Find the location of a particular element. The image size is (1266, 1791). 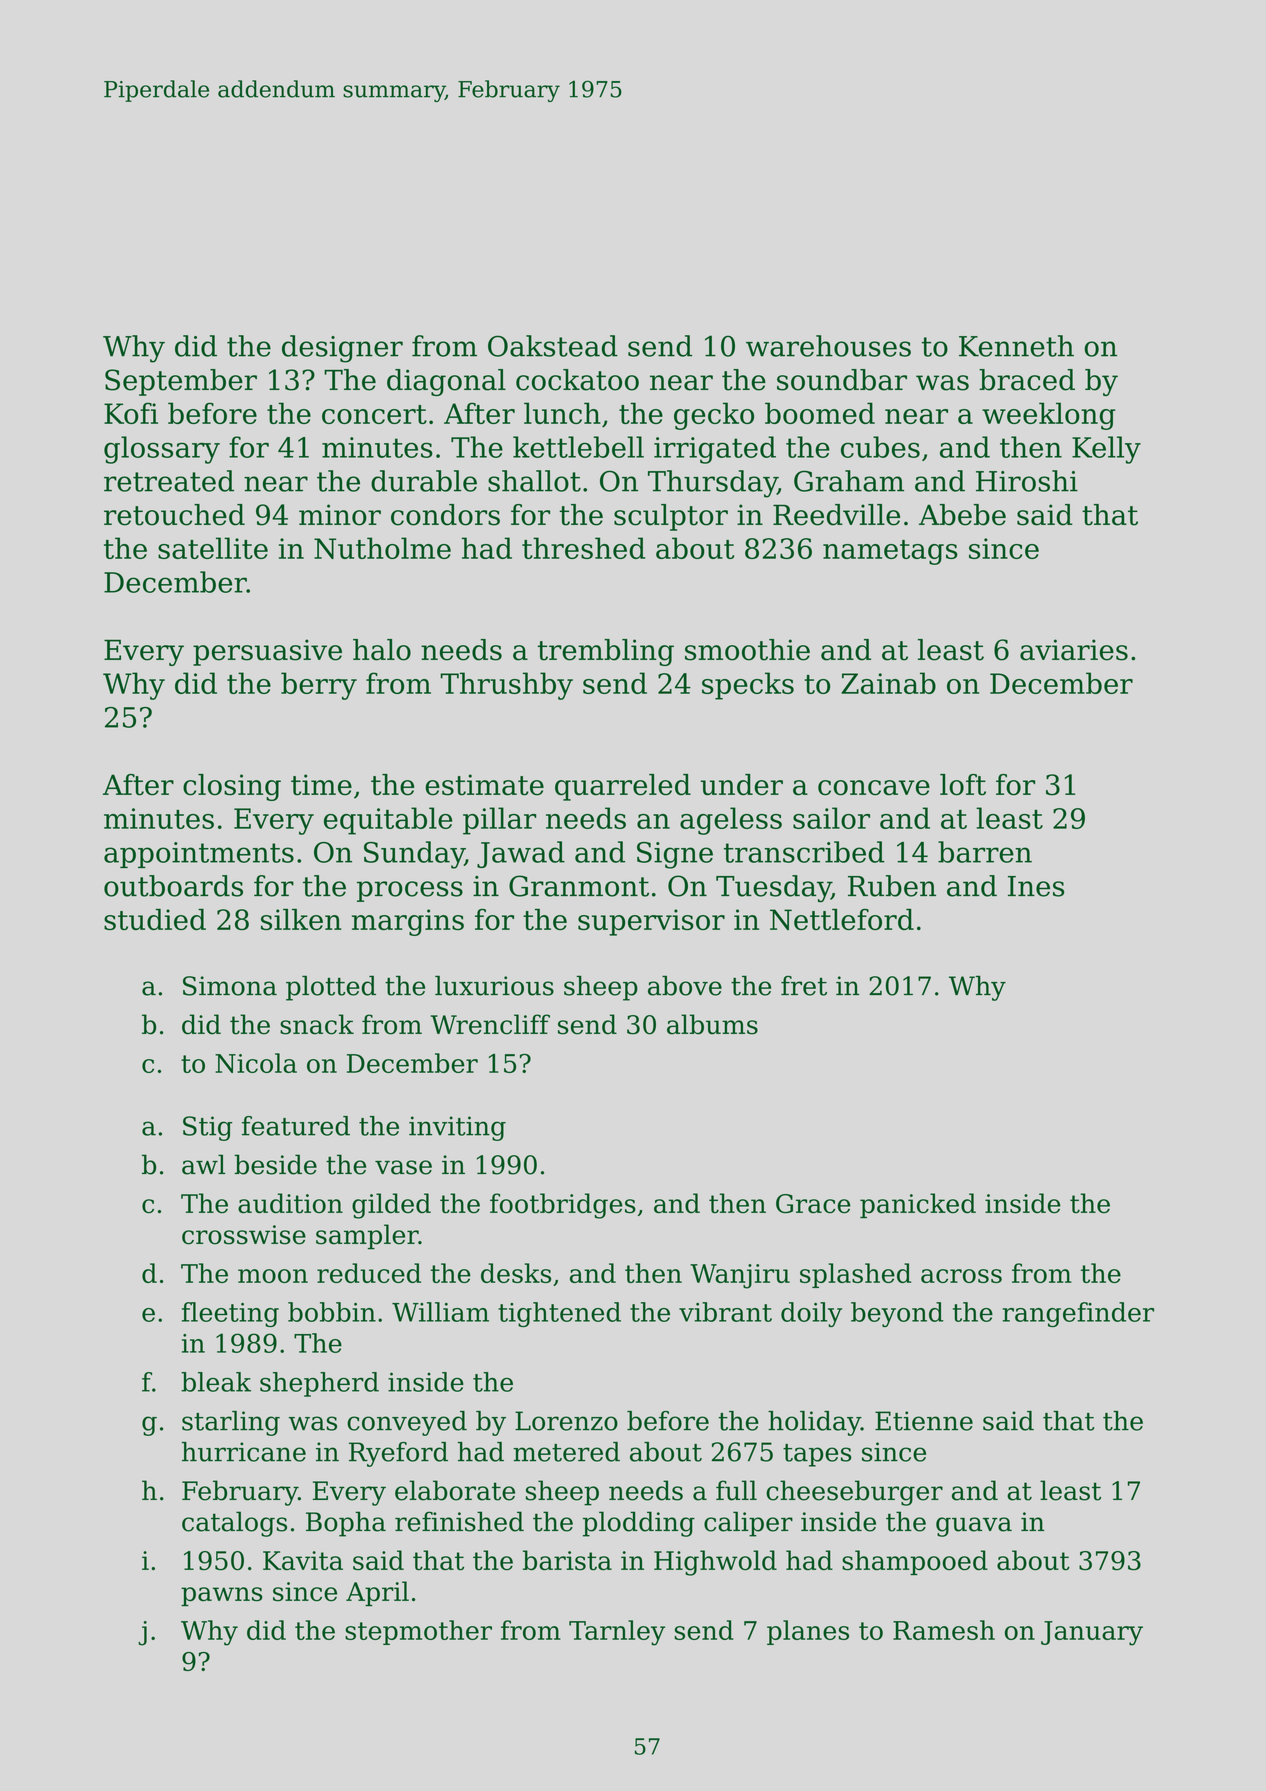

closing is located at coordinates (232, 787).
